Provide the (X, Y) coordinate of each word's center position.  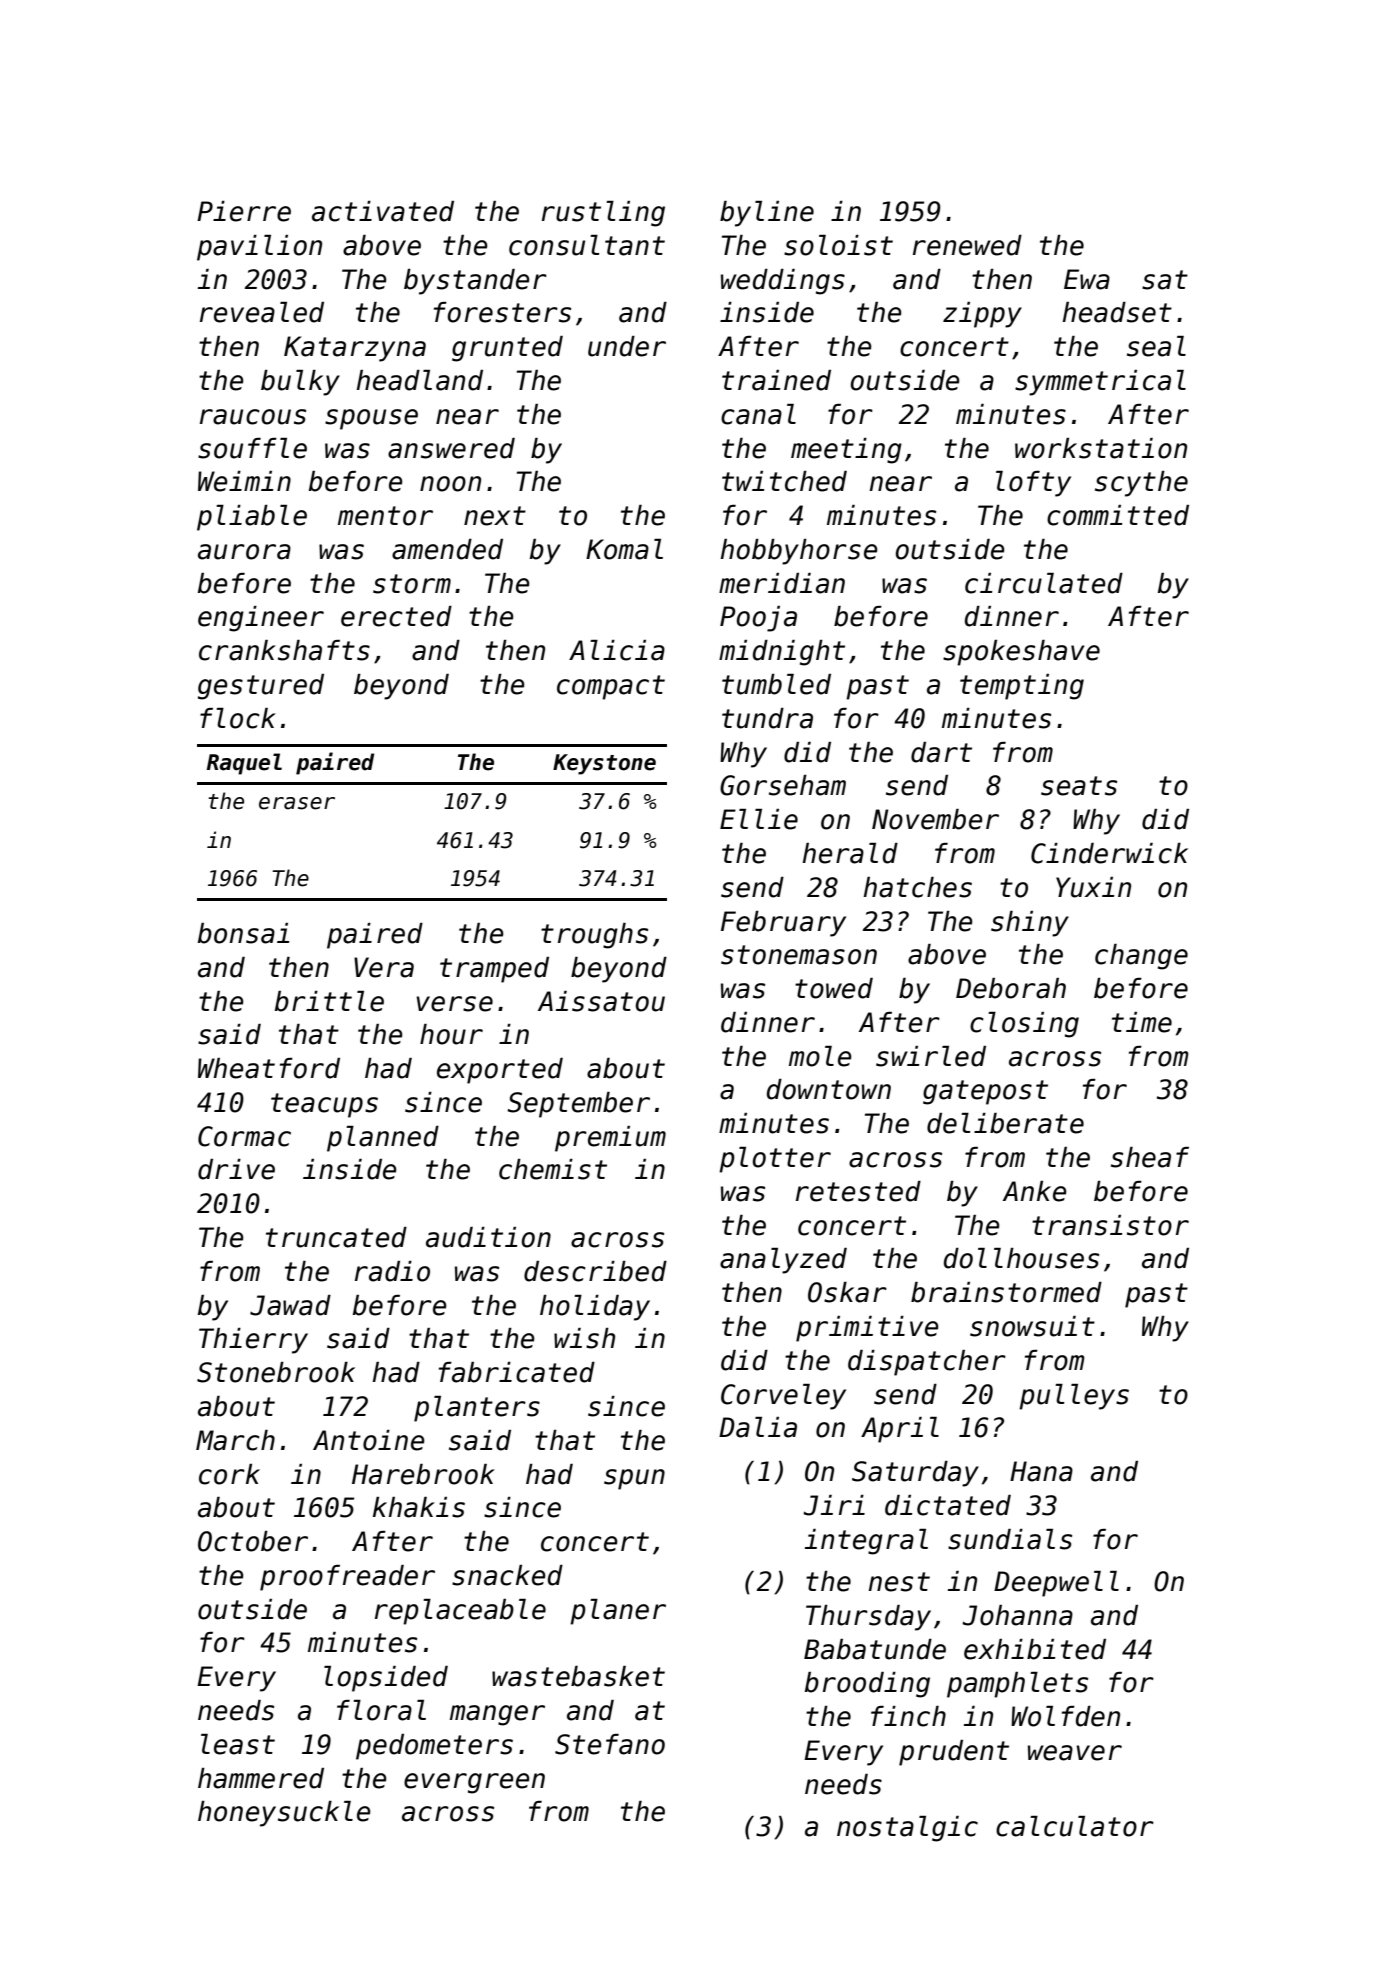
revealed (262, 312)
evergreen (474, 1783)
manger (497, 1715)
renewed (967, 245)
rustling (603, 214)
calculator (1075, 1826)
